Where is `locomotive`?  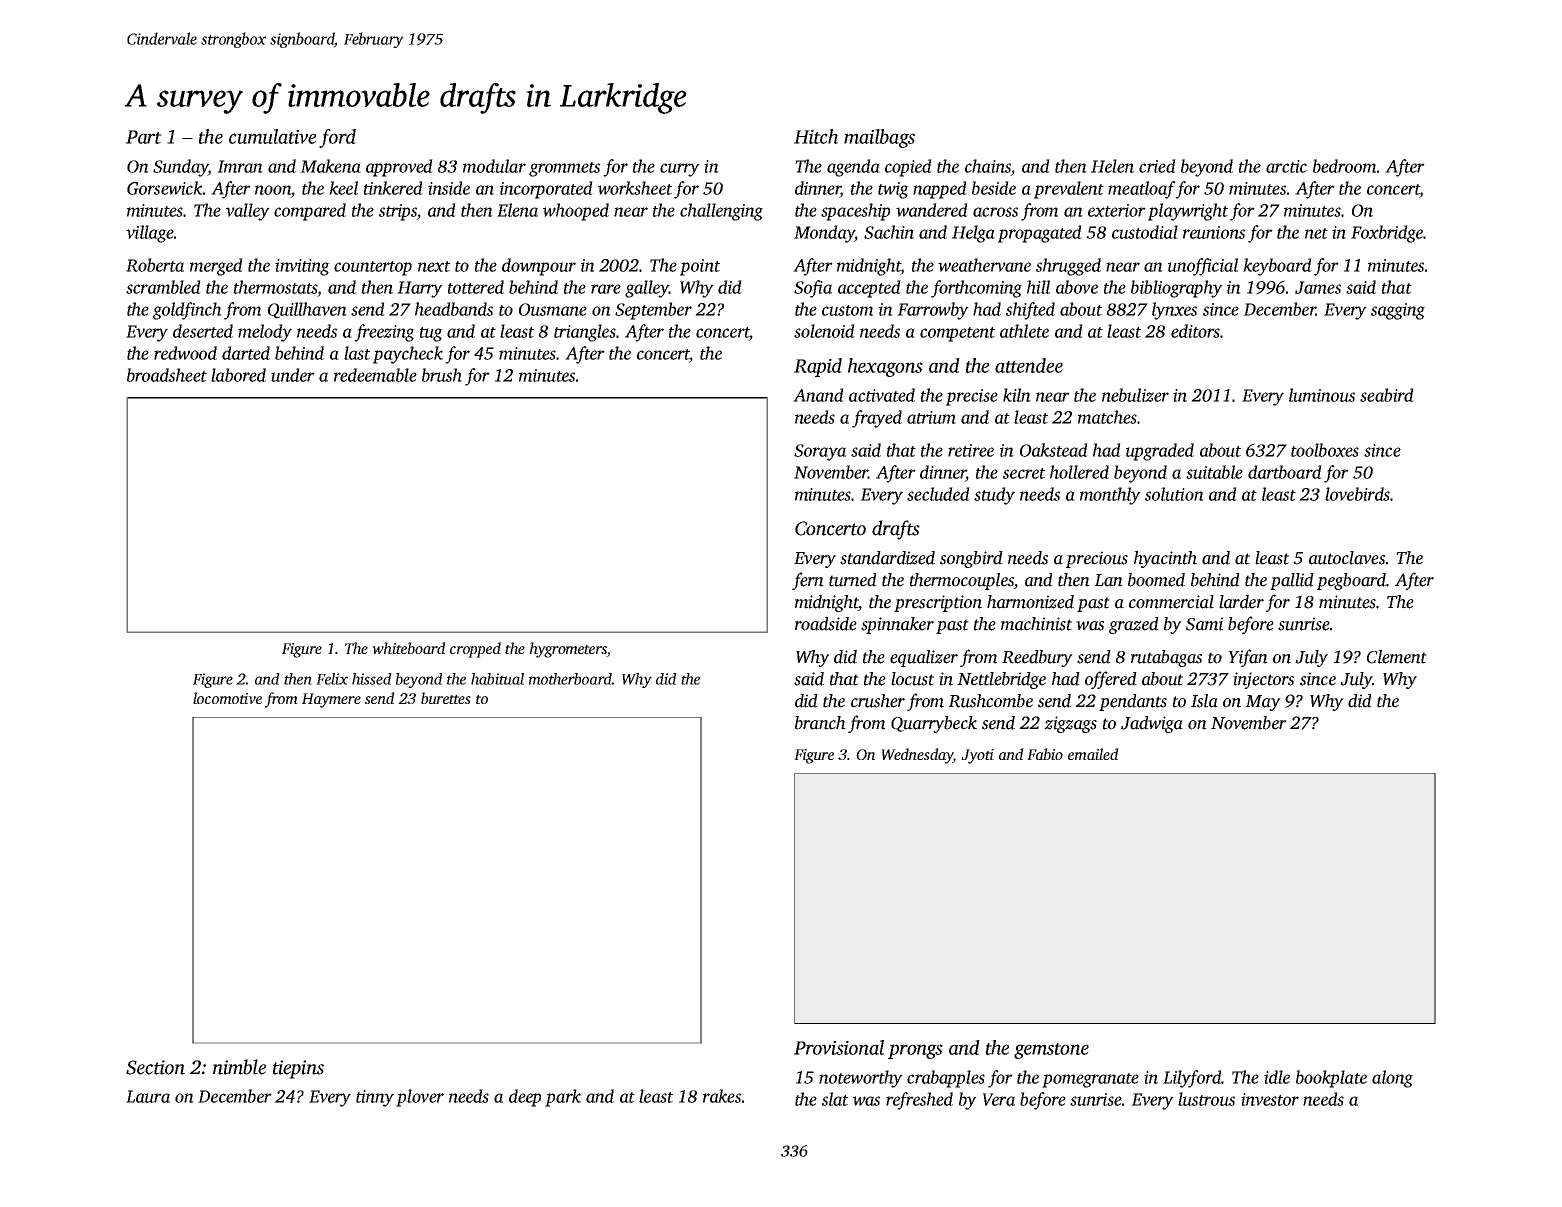 locomotive is located at coordinates (227, 698).
